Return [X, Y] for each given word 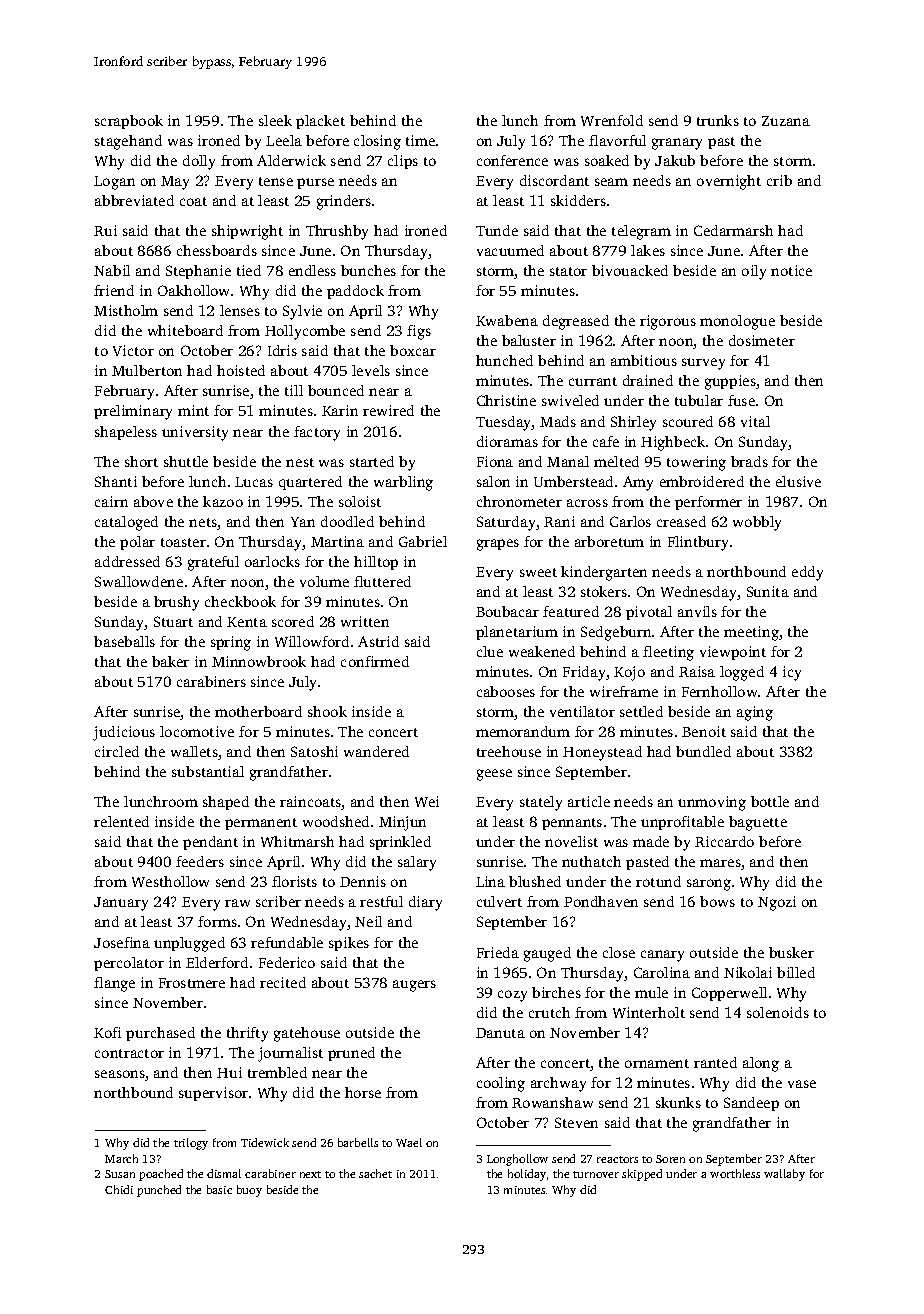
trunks [718, 120]
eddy [807, 573]
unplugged [189, 944]
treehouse [509, 751]
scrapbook [129, 122]
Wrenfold [612, 120]
